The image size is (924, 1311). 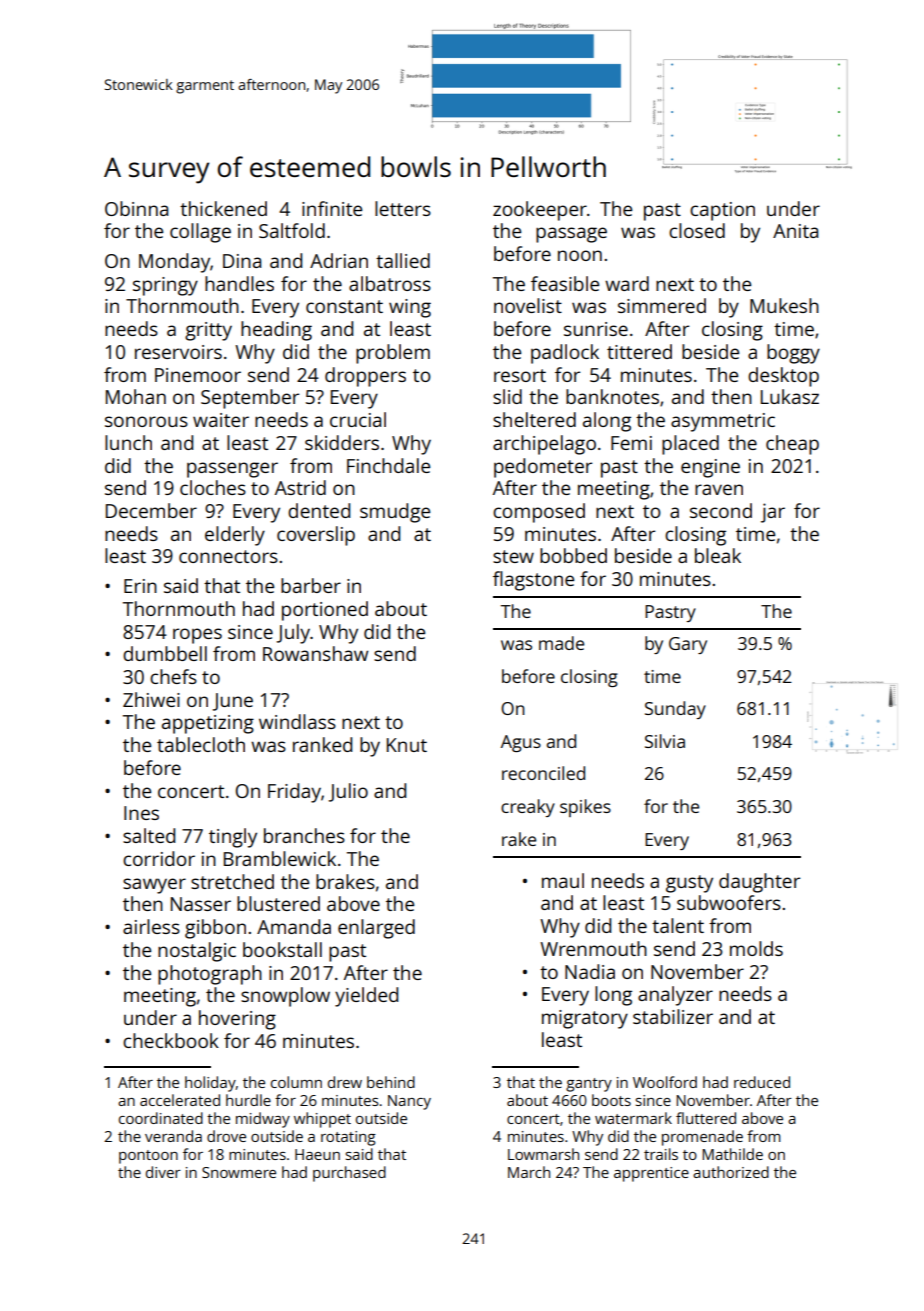 I want to click on drove, so click(x=226, y=1136).
